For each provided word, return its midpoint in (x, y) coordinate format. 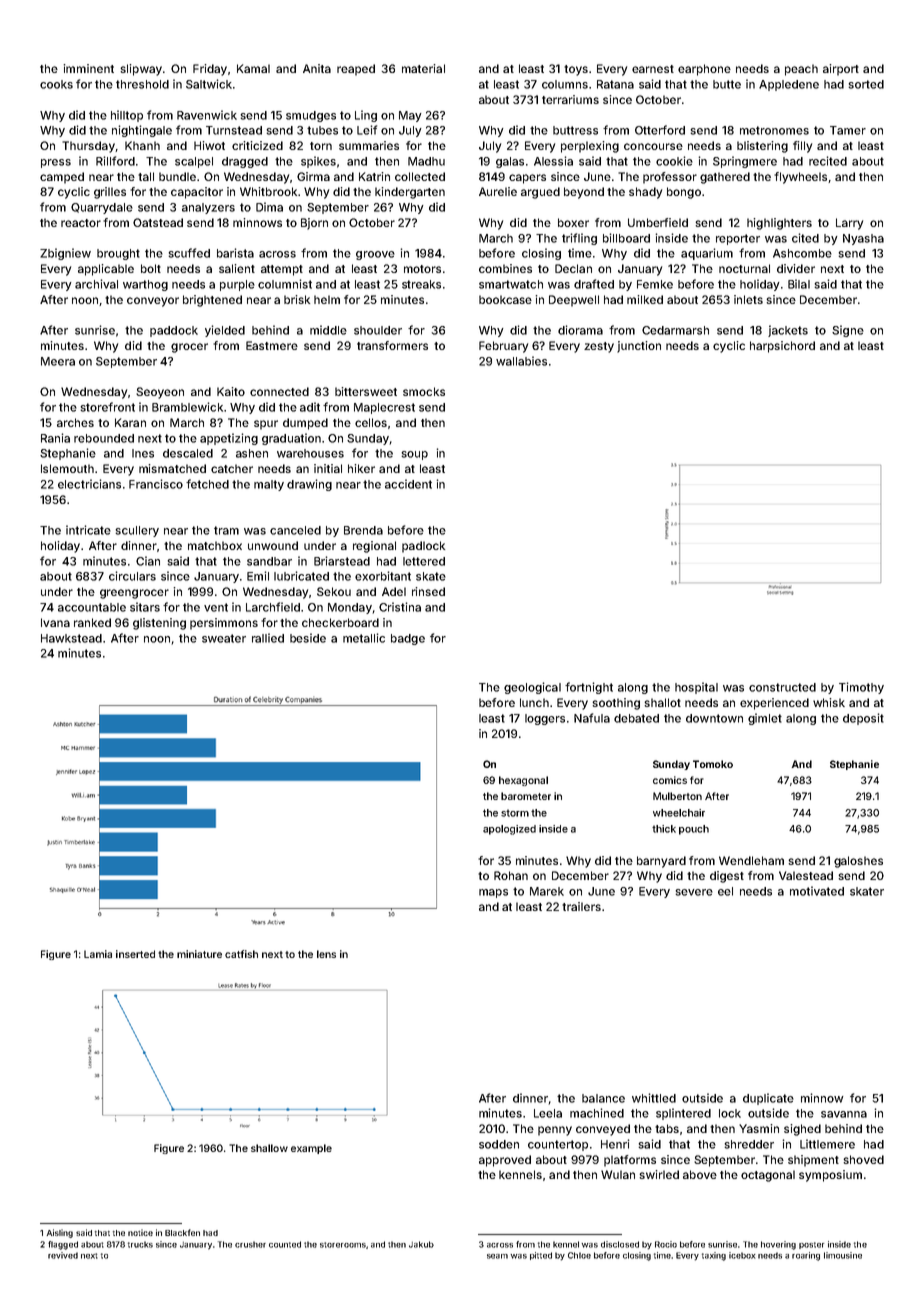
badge (408, 639)
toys (576, 70)
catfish (241, 954)
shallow (269, 1148)
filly (802, 147)
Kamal (253, 68)
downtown (714, 718)
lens (326, 954)
